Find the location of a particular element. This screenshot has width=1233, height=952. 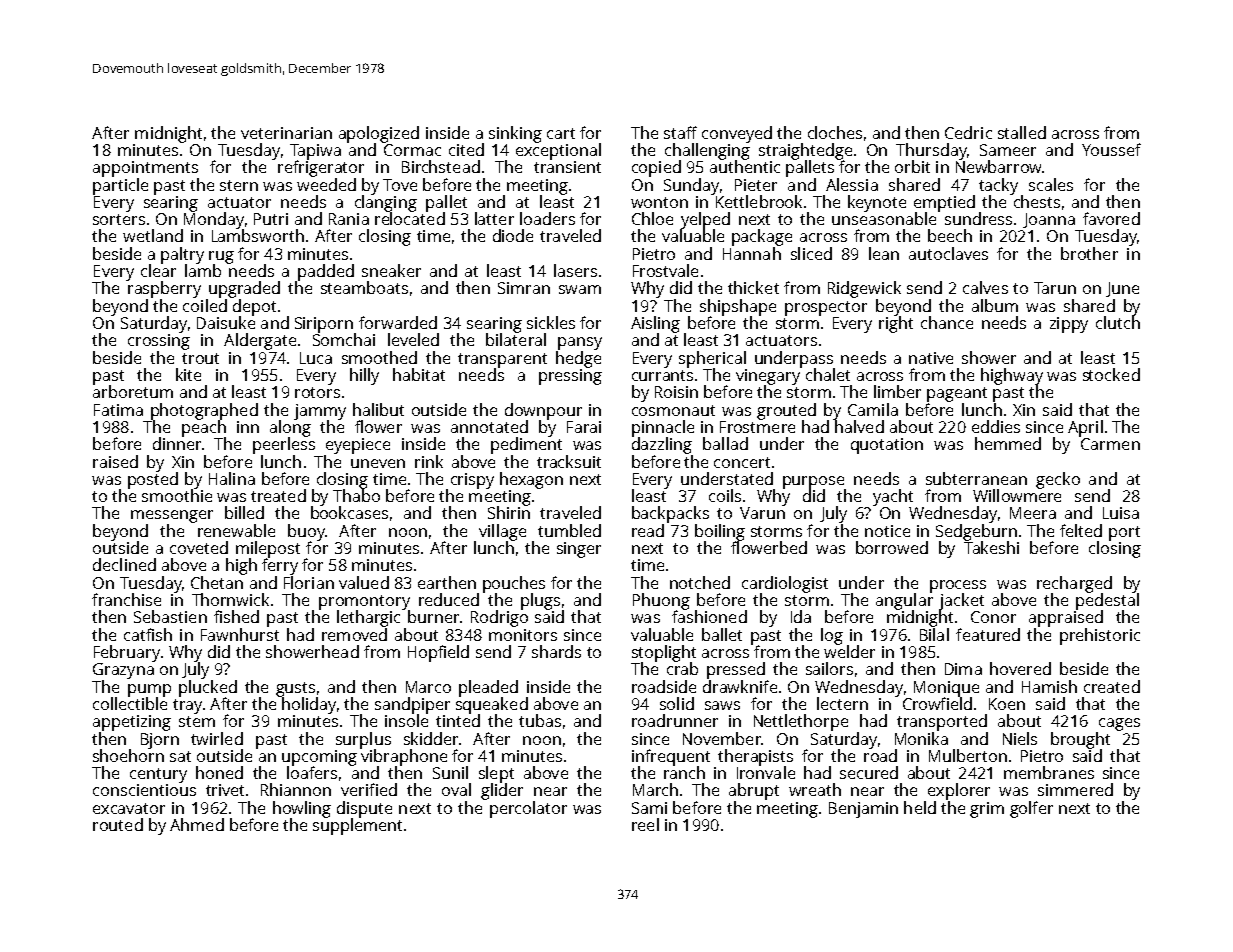

veterinarian is located at coordinates (286, 133).
